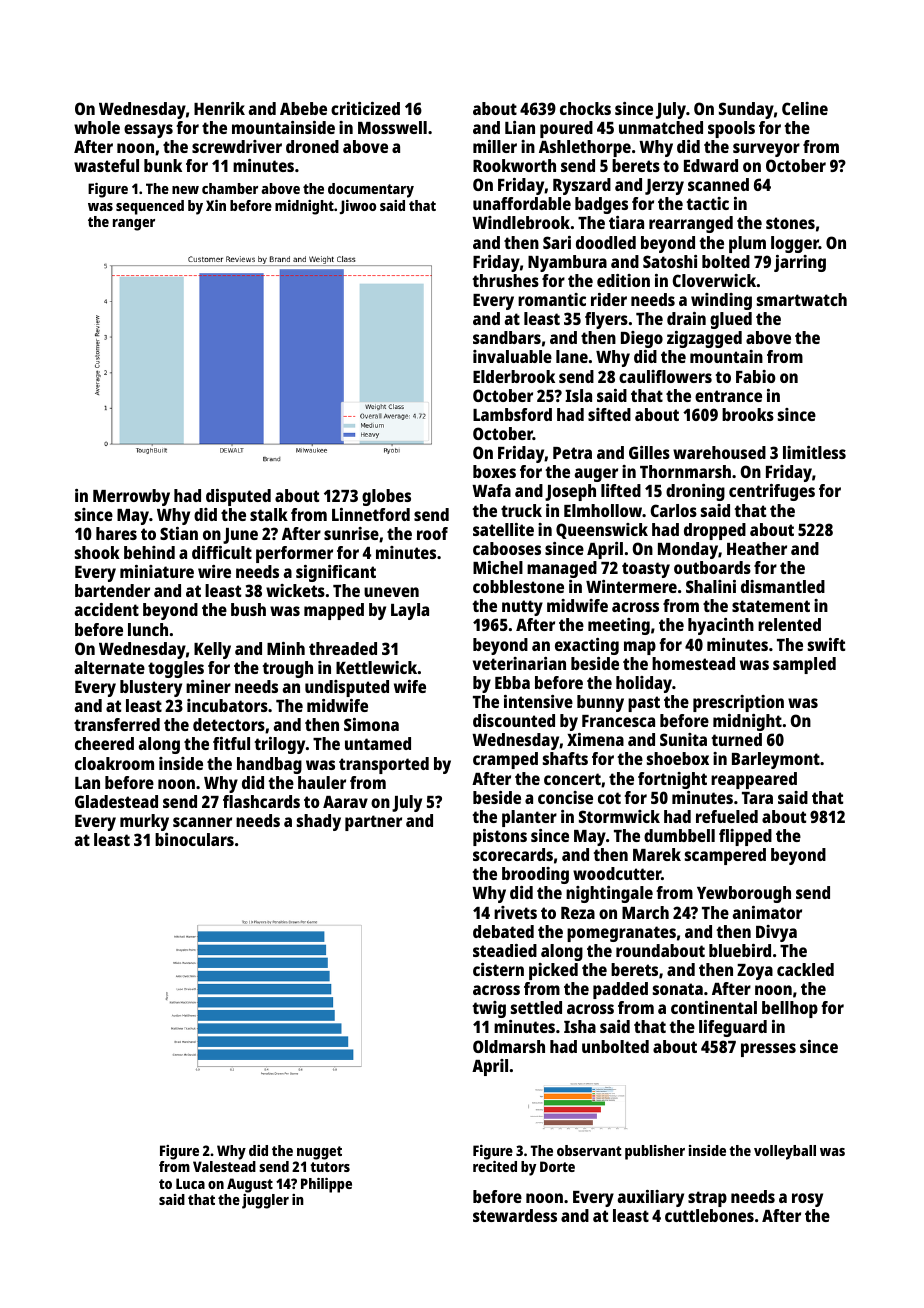  Describe the element at coordinates (351, 533) in the screenshot. I see `sunrise` at that location.
